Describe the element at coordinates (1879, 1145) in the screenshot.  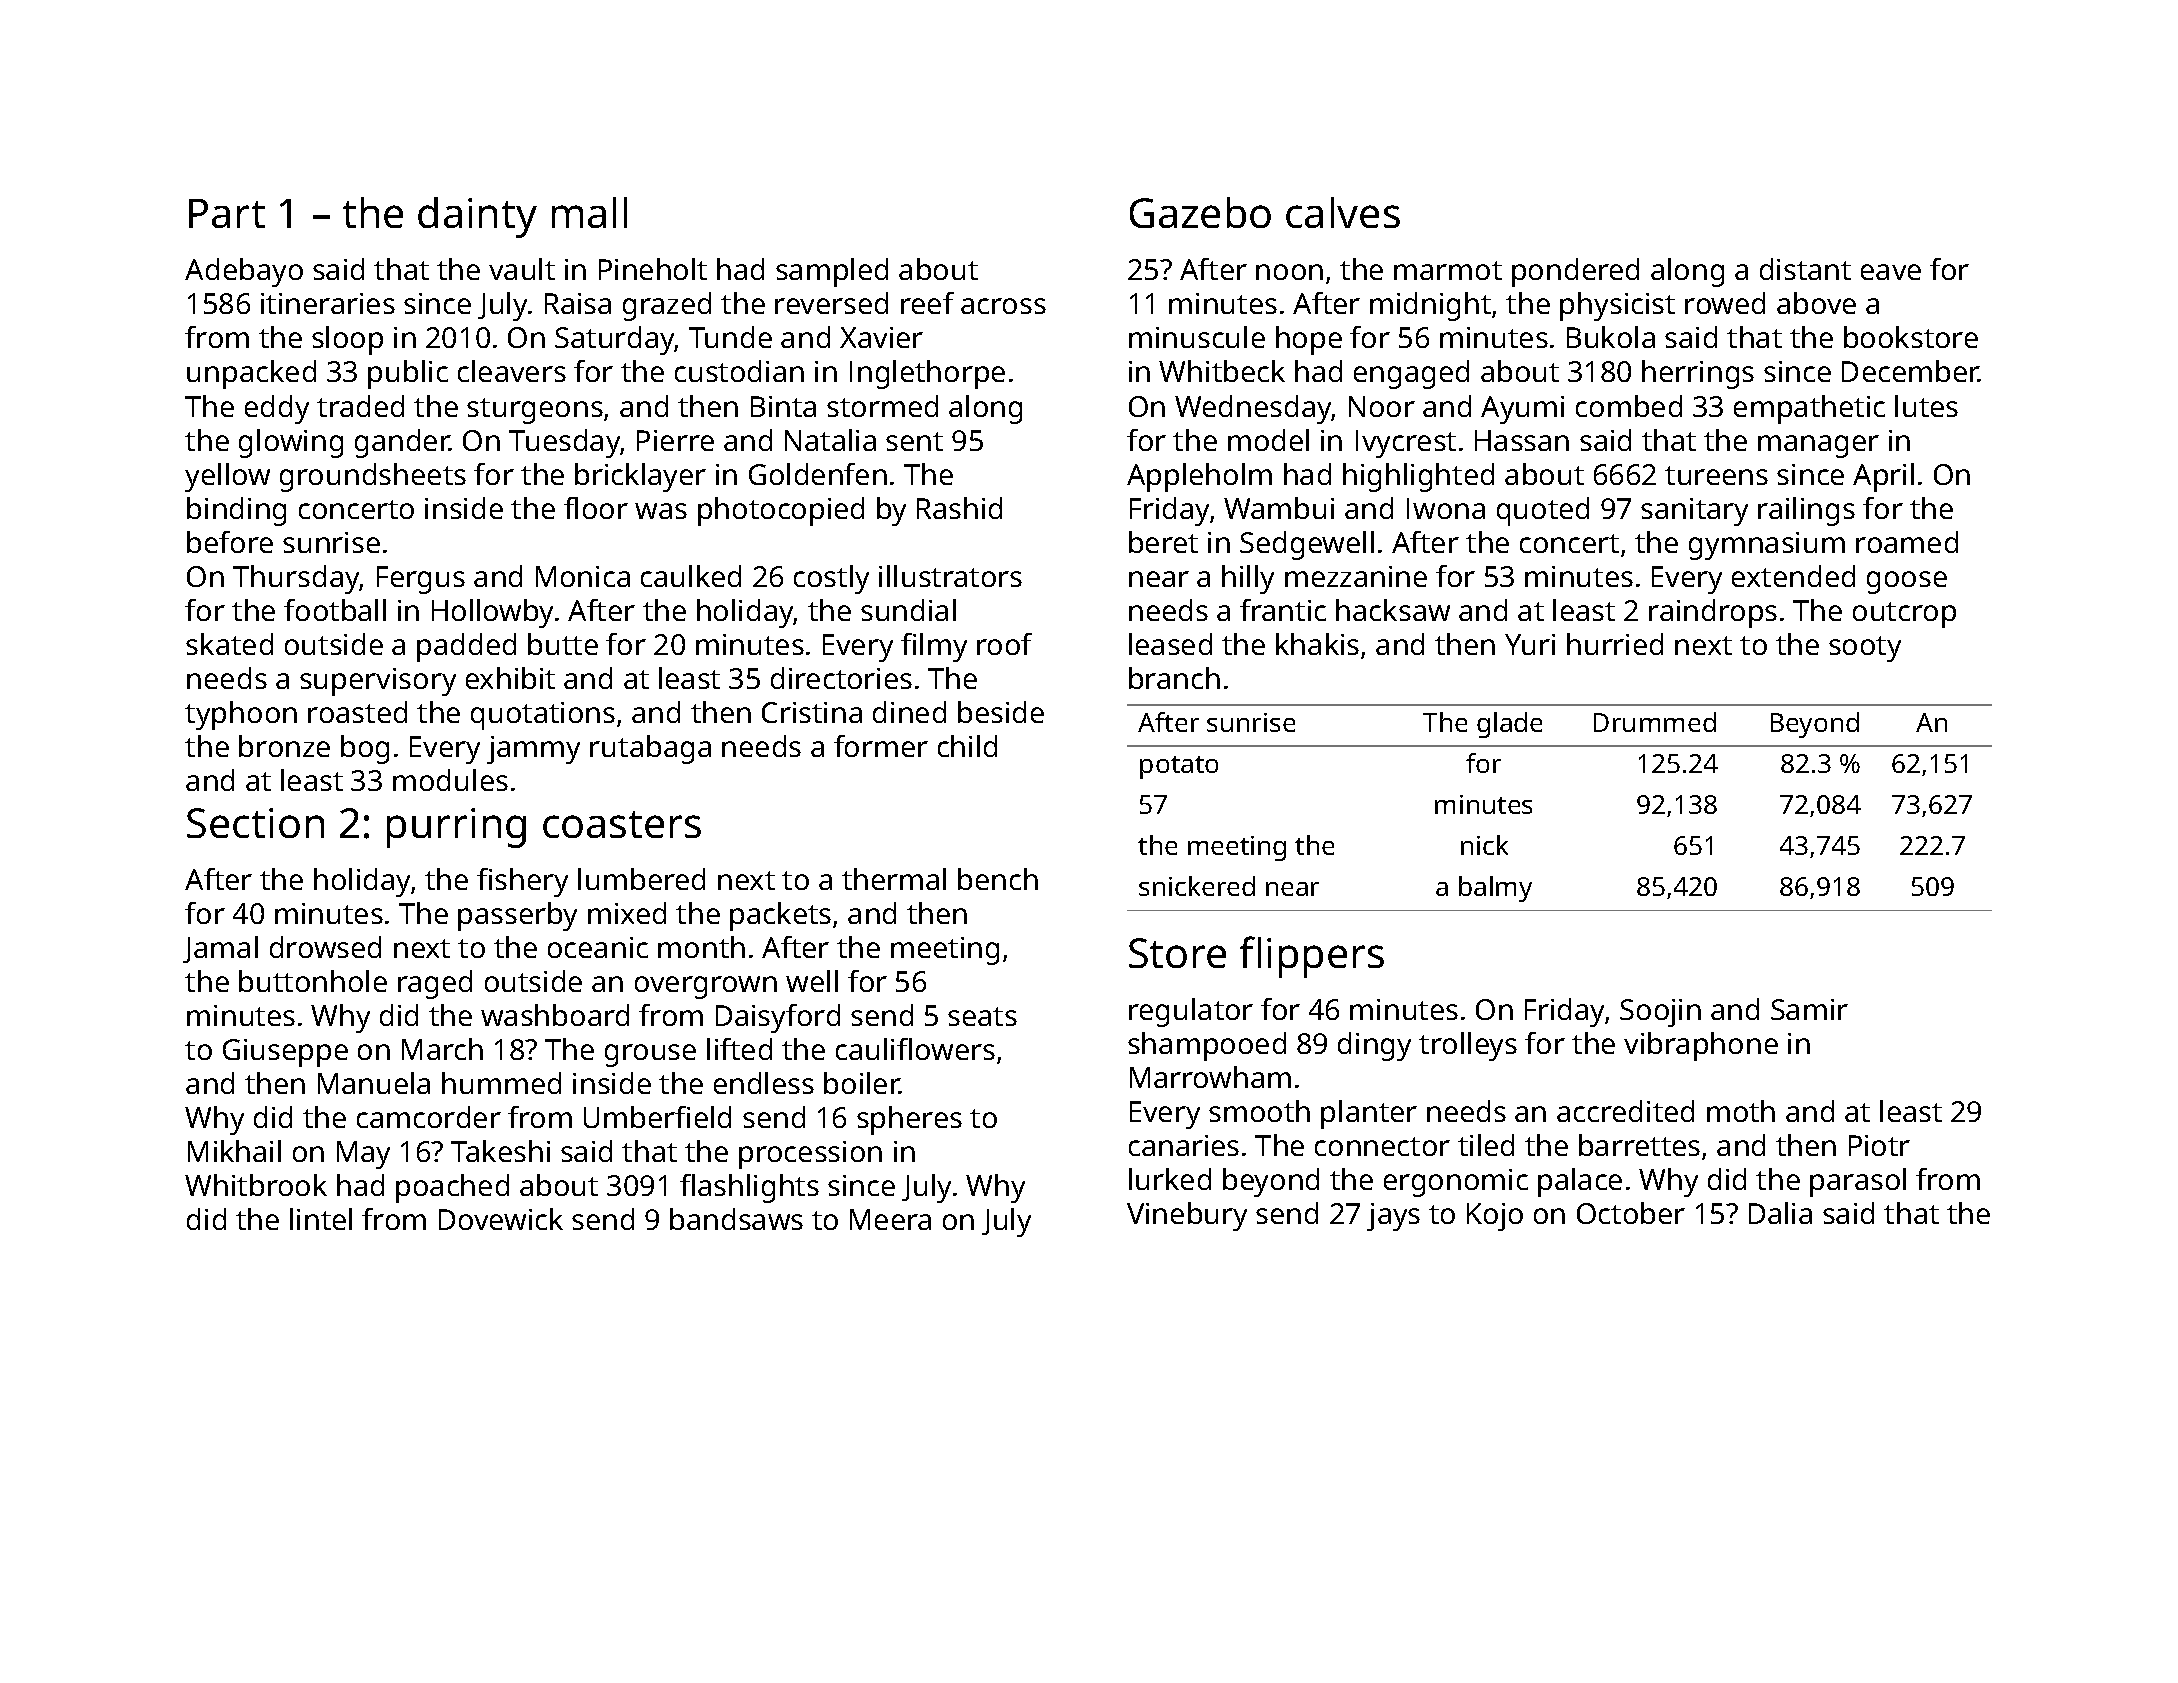
I see `Piotr` at that location.
